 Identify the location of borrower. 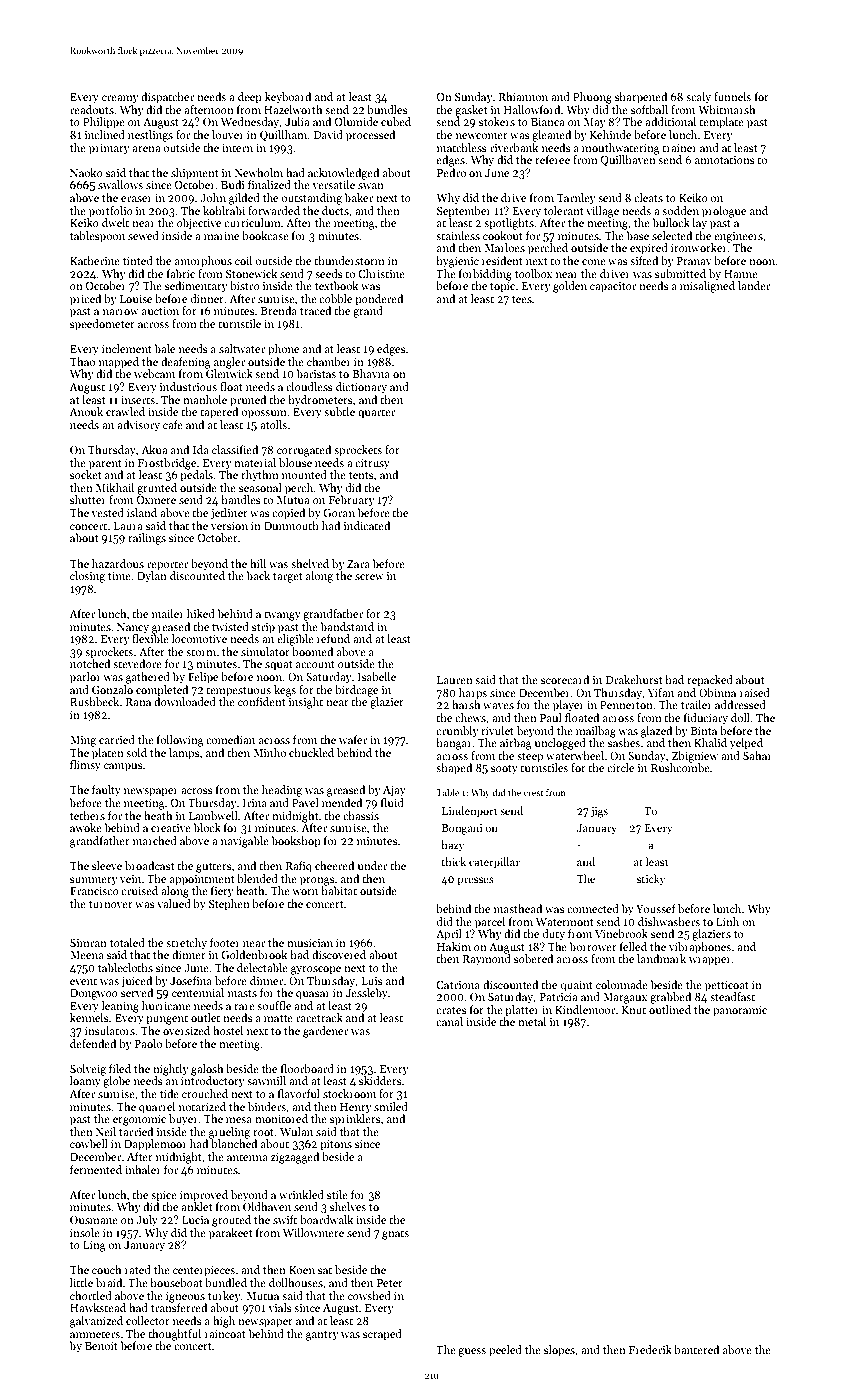
(593, 946).
